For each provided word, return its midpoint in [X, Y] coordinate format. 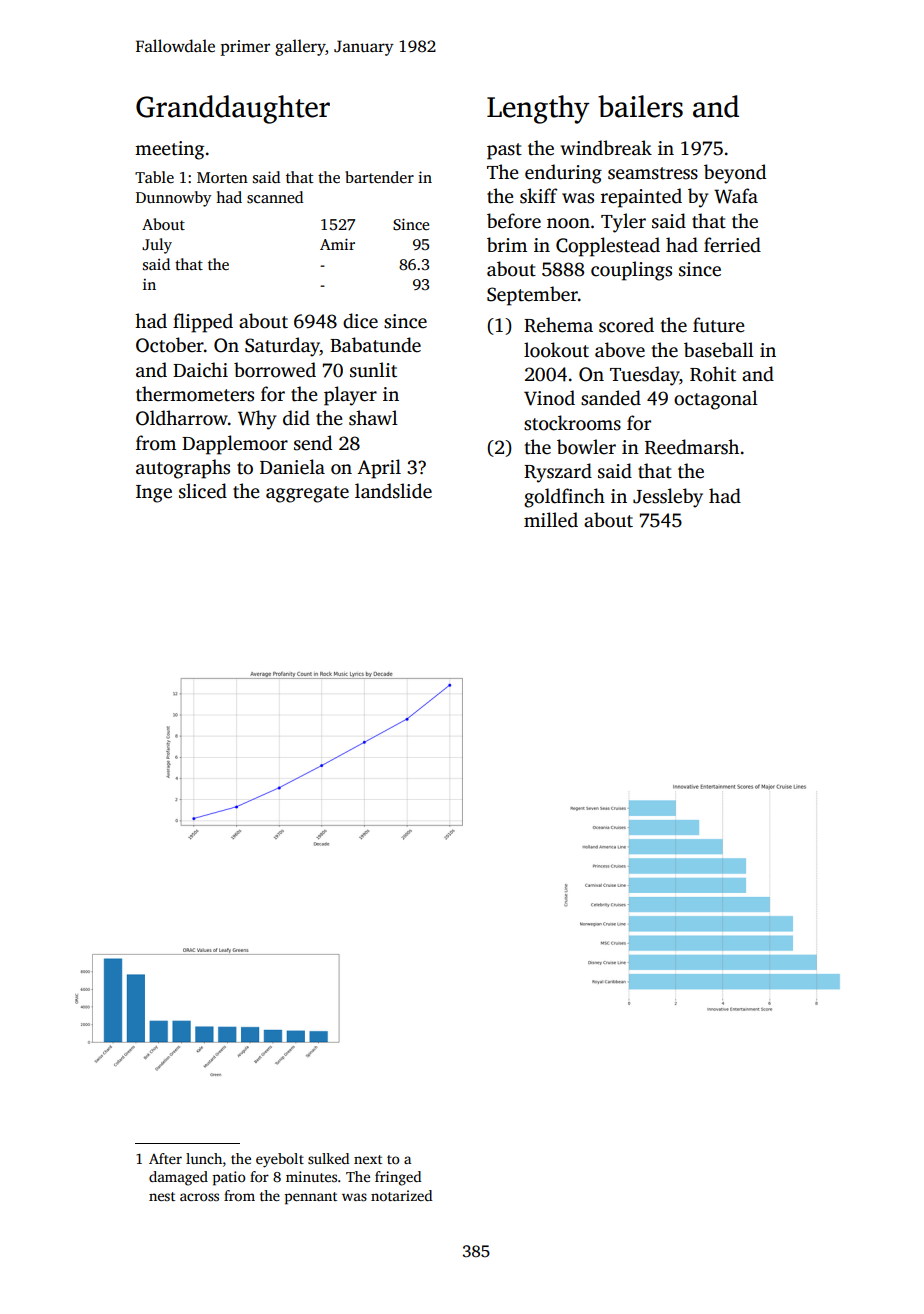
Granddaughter [233, 109]
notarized [401, 1195]
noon [568, 223]
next [368, 1159]
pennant [311, 1198]
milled [551, 520]
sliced [203, 491]
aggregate [307, 494]
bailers [640, 106]
